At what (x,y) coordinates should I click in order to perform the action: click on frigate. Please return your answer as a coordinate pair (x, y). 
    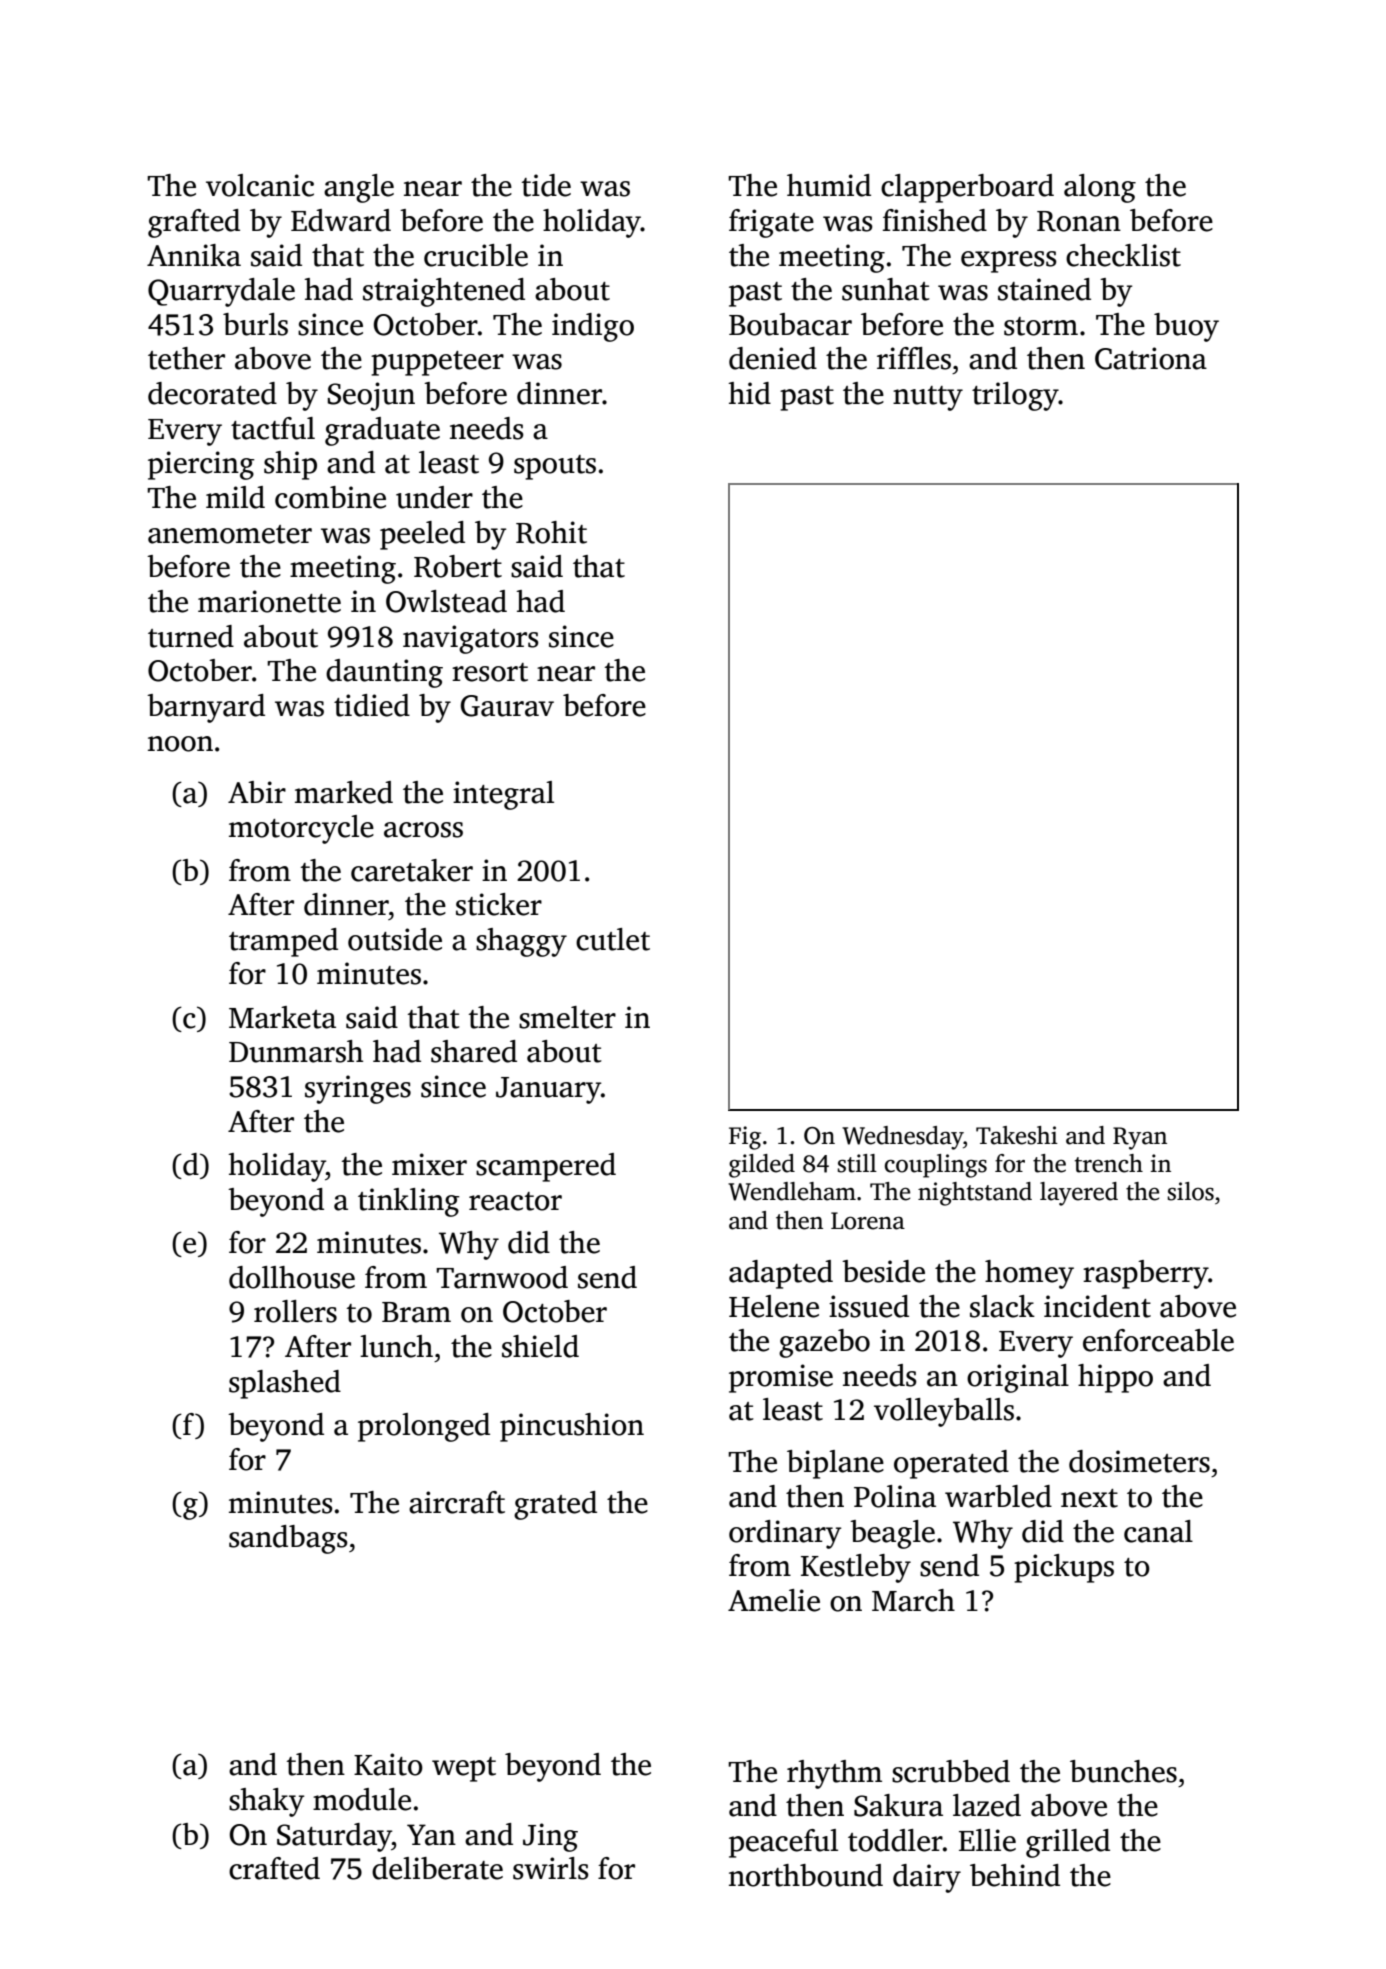
    Looking at the image, I should click on (771, 223).
